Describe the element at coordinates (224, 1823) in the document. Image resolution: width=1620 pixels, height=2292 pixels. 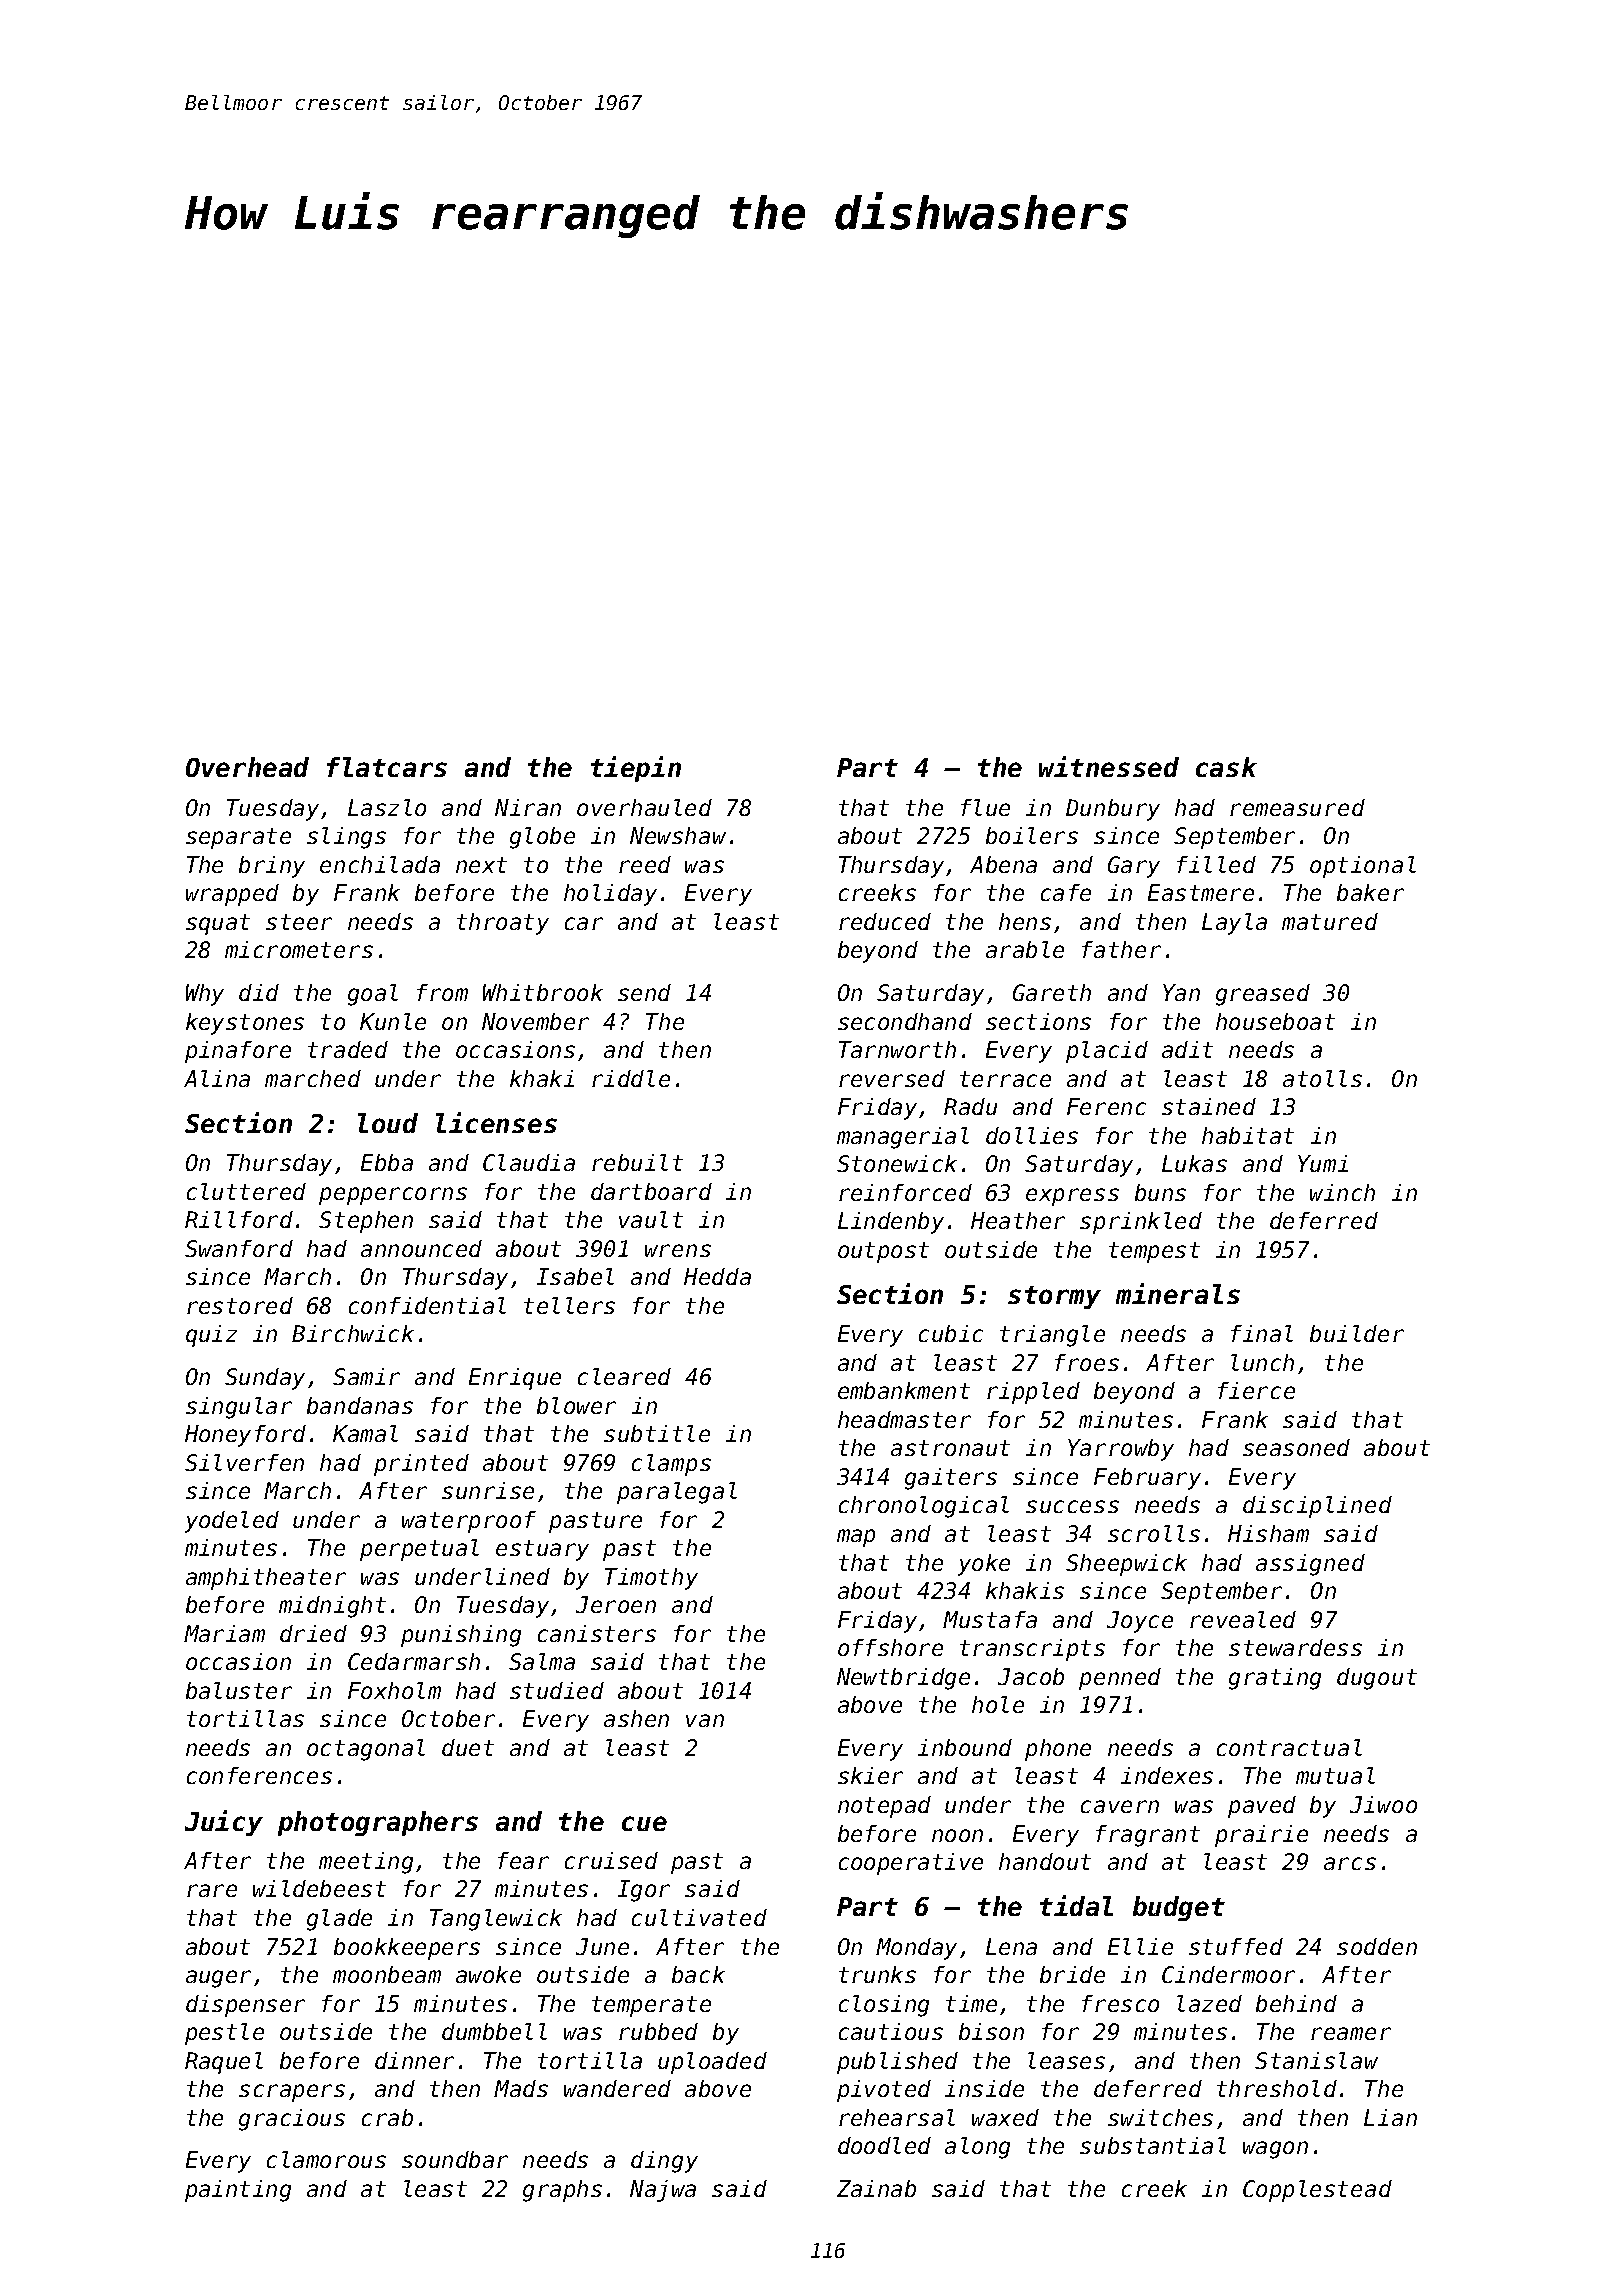
I see `Juicy` at that location.
